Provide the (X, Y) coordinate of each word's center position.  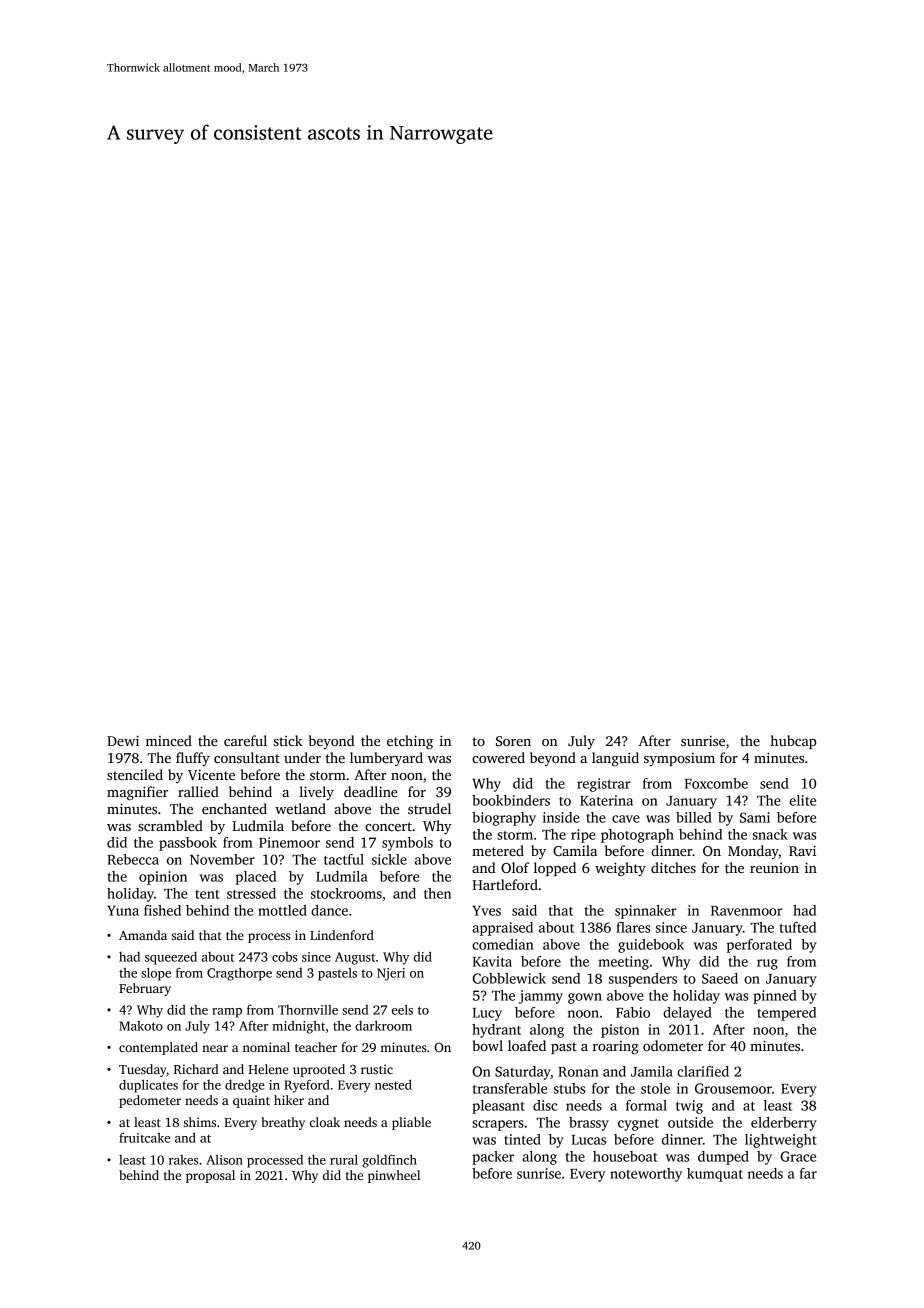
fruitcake (144, 1138)
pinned (775, 997)
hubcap (793, 742)
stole (655, 1088)
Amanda (143, 935)
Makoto (141, 1026)
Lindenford (342, 935)
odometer (673, 1045)
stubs (569, 1088)
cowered (498, 757)
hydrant (496, 1031)
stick (288, 740)
